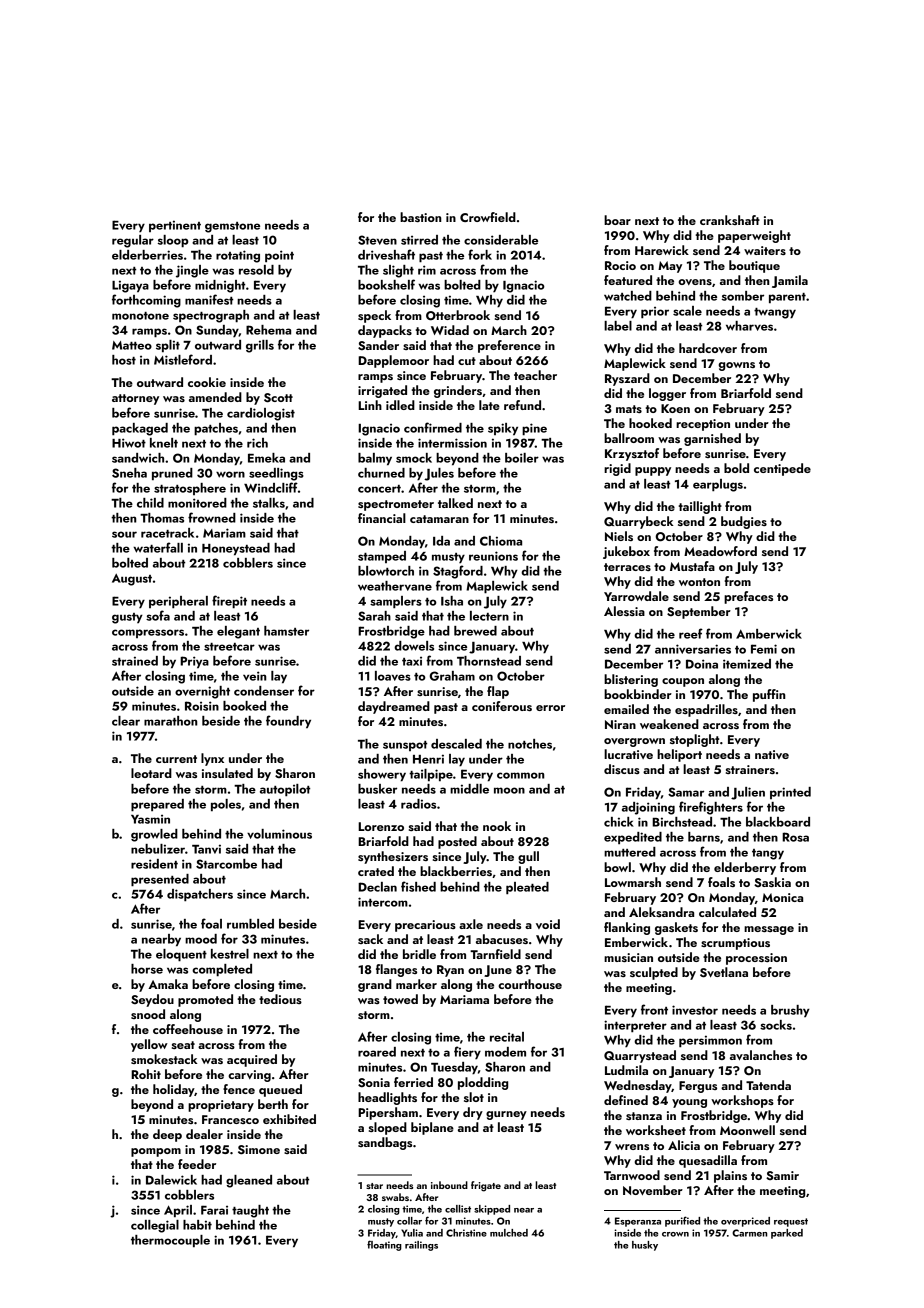  I want to click on inbound, so click(449, 1185).
